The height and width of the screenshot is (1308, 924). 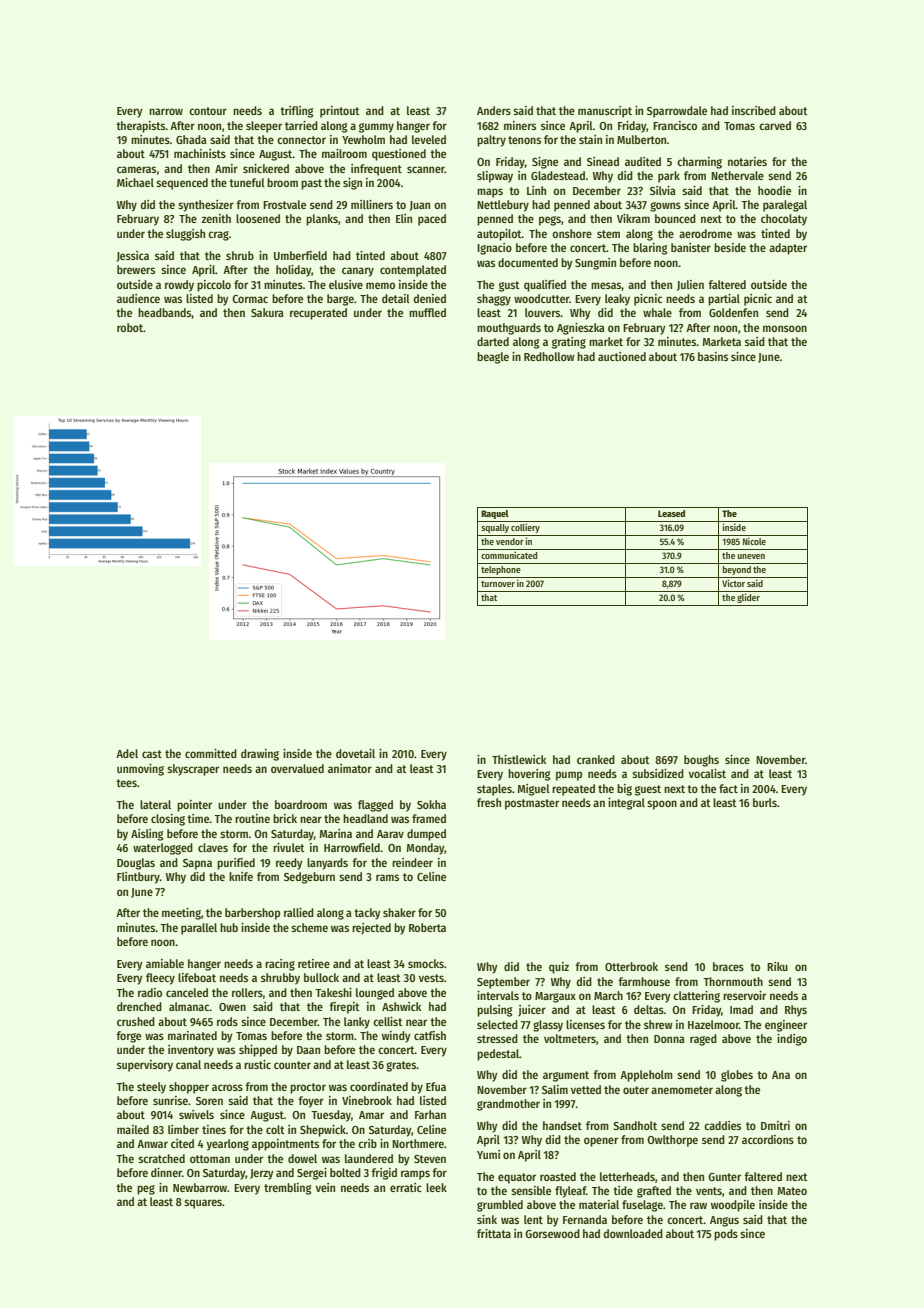 I want to click on frittata, so click(x=494, y=1233).
